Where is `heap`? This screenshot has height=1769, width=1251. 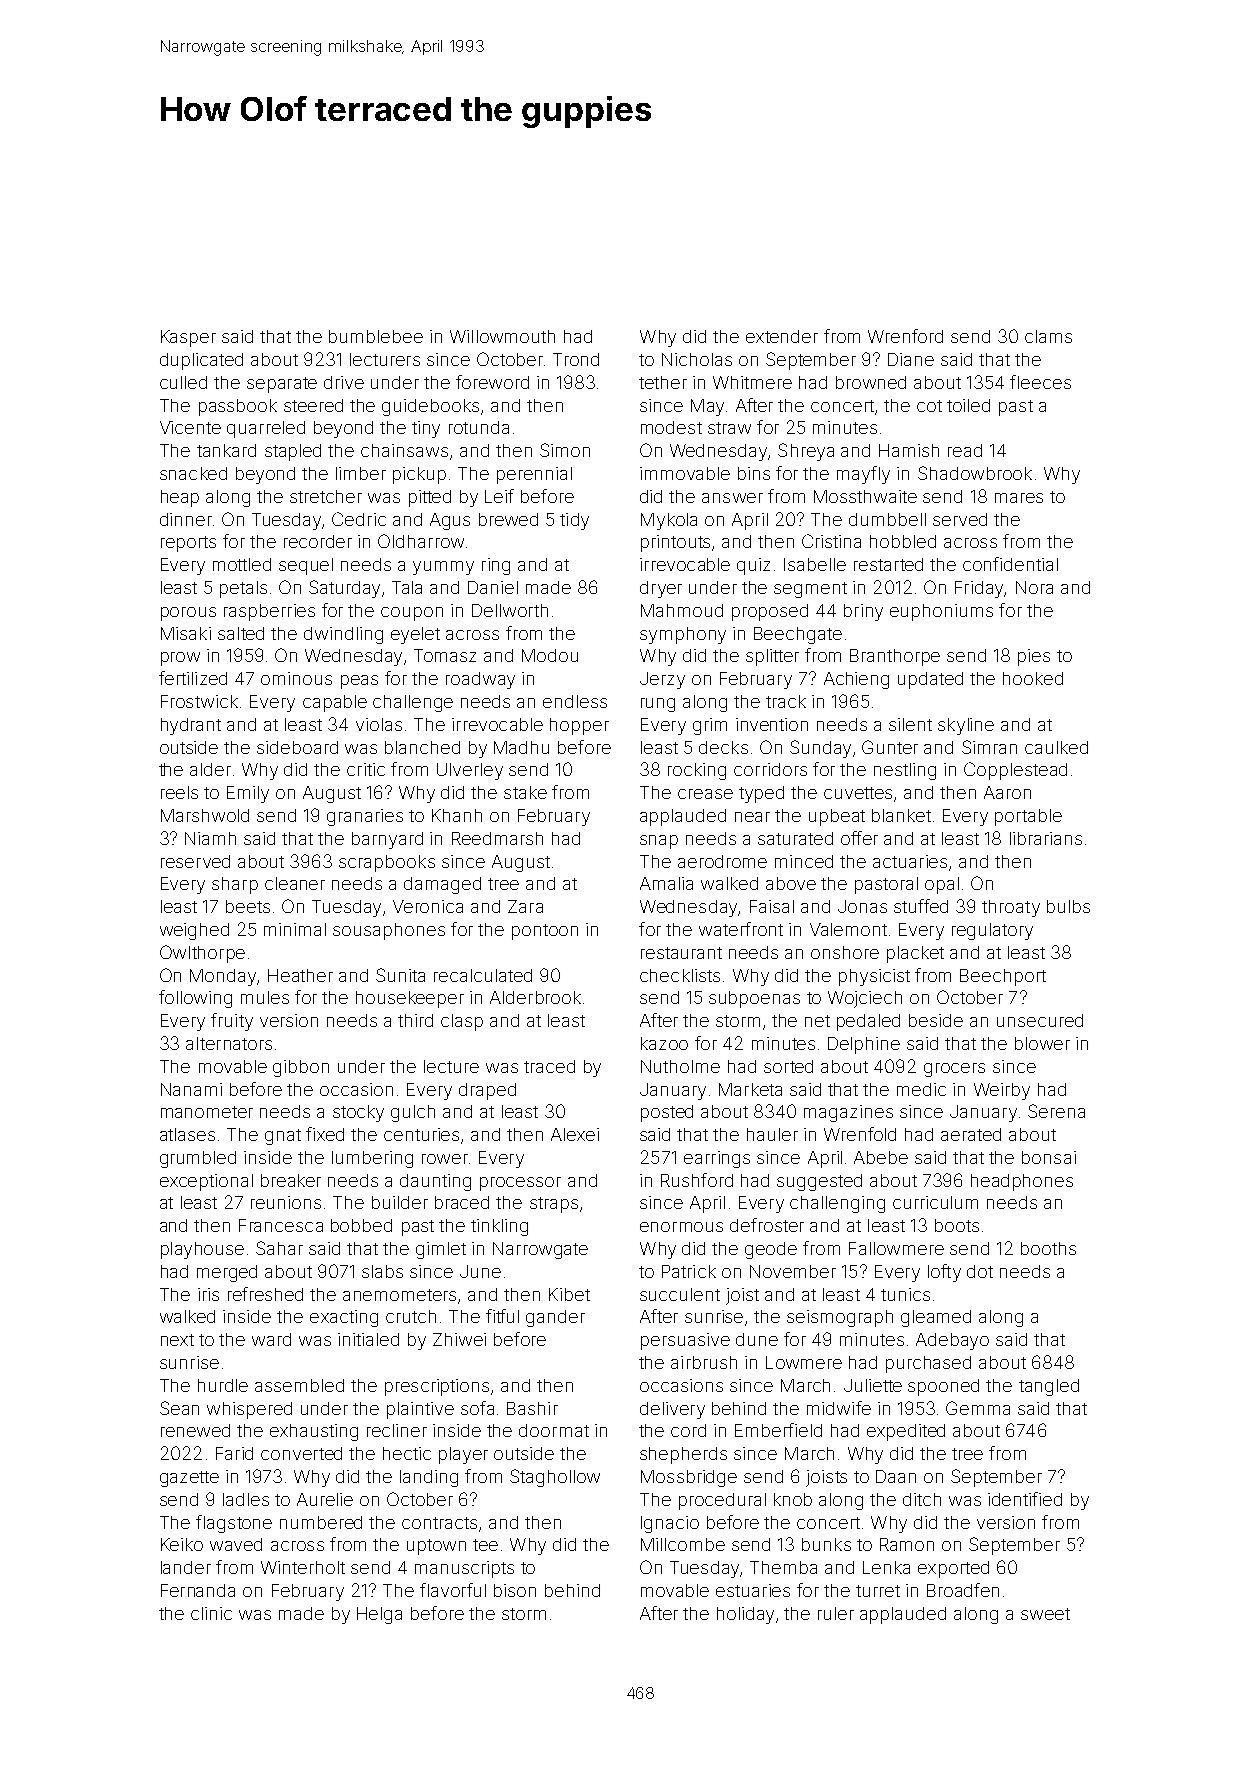 heap is located at coordinates (180, 498).
